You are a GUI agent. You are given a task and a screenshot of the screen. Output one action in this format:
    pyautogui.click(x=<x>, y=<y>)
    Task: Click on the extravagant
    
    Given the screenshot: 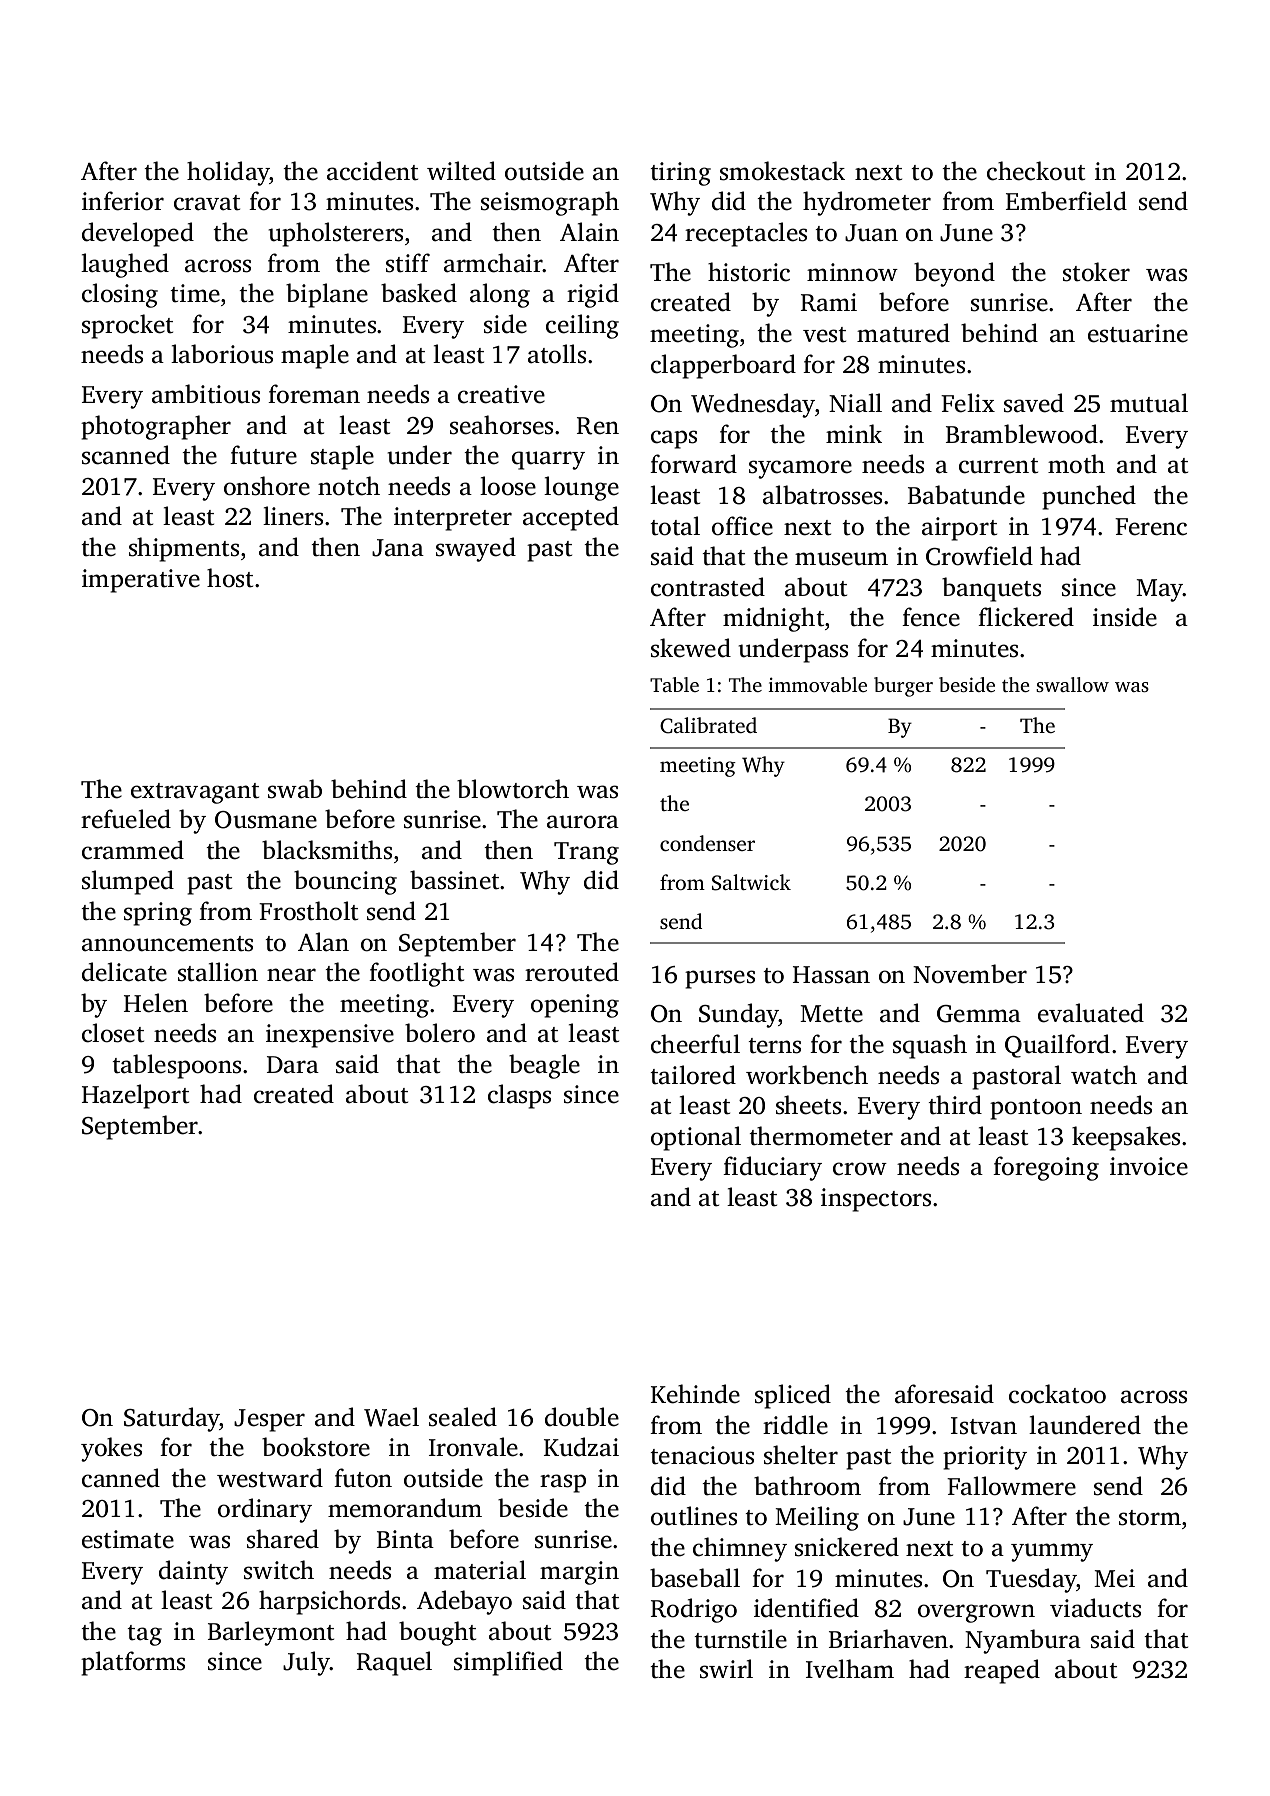 What is the action you would take?
    pyautogui.click(x=195, y=793)
